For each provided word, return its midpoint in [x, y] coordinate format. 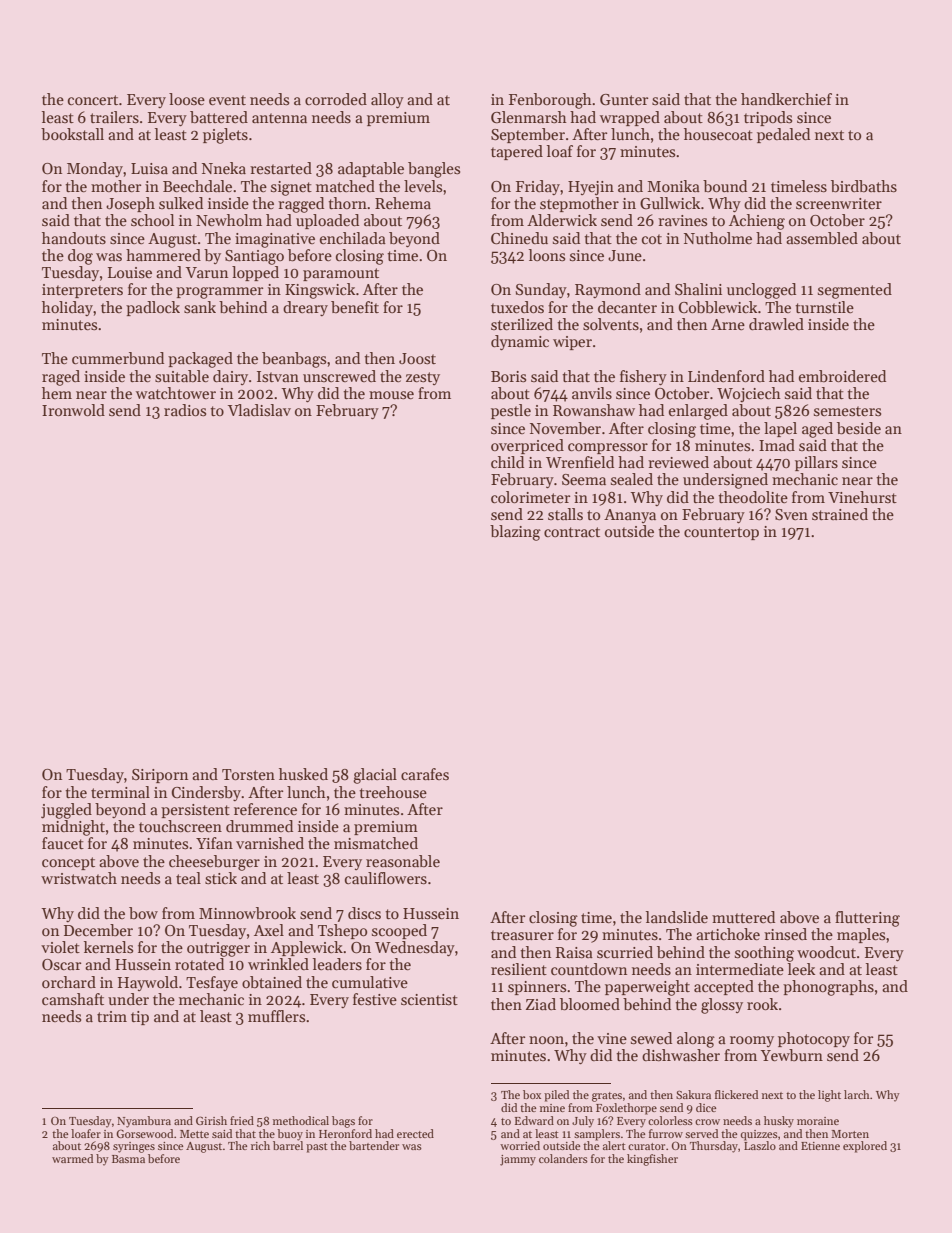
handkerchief [786, 99]
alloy [387, 100]
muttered [743, 917]
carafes [425, 774]
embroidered [842, 376]
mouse [391, 395]
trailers [114, 117]
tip [140, 1018]
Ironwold [73, 410]
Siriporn [160, 776]
